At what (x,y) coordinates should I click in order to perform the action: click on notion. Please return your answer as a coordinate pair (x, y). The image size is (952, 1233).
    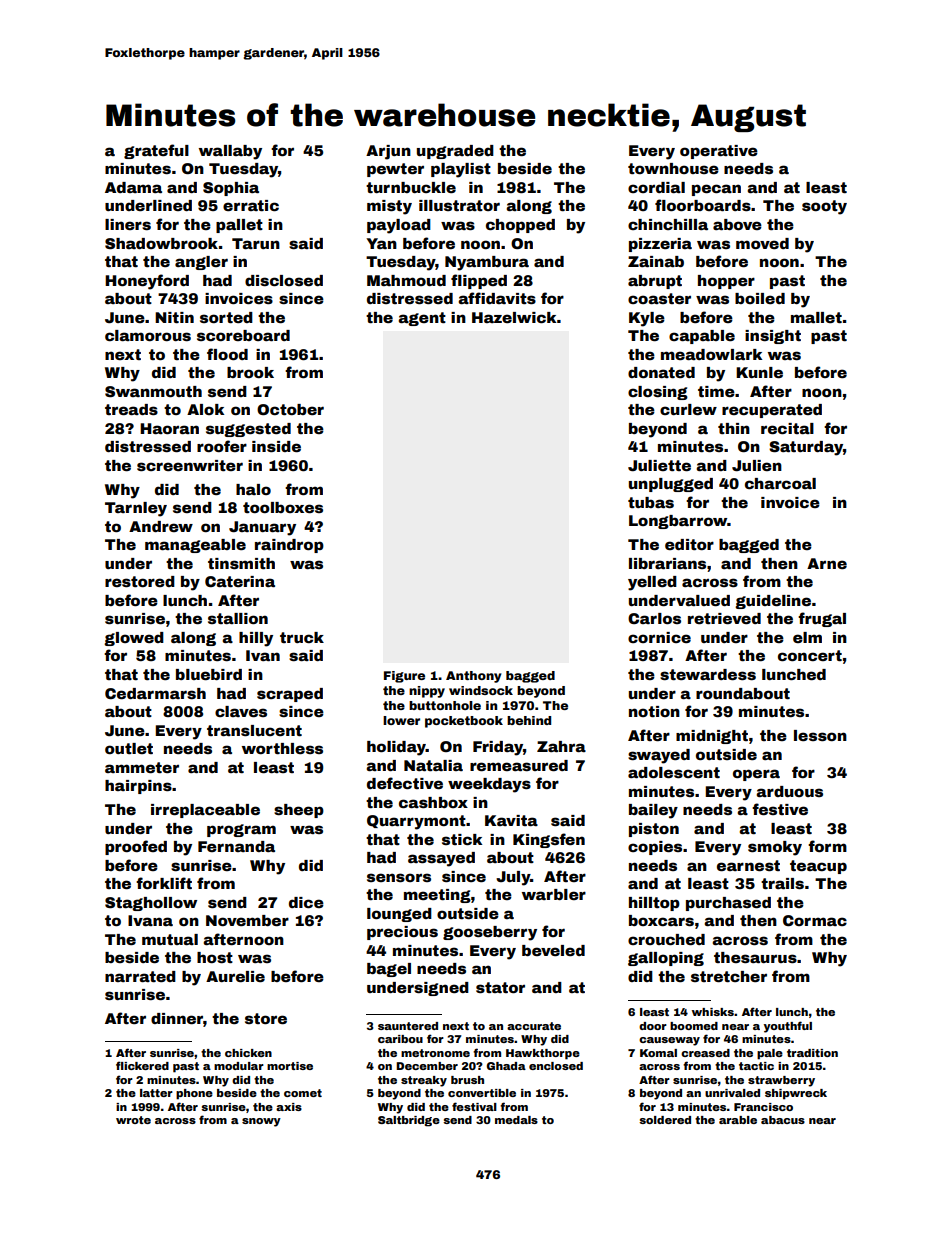
    Looking at the image, I should click on (654, 711).
